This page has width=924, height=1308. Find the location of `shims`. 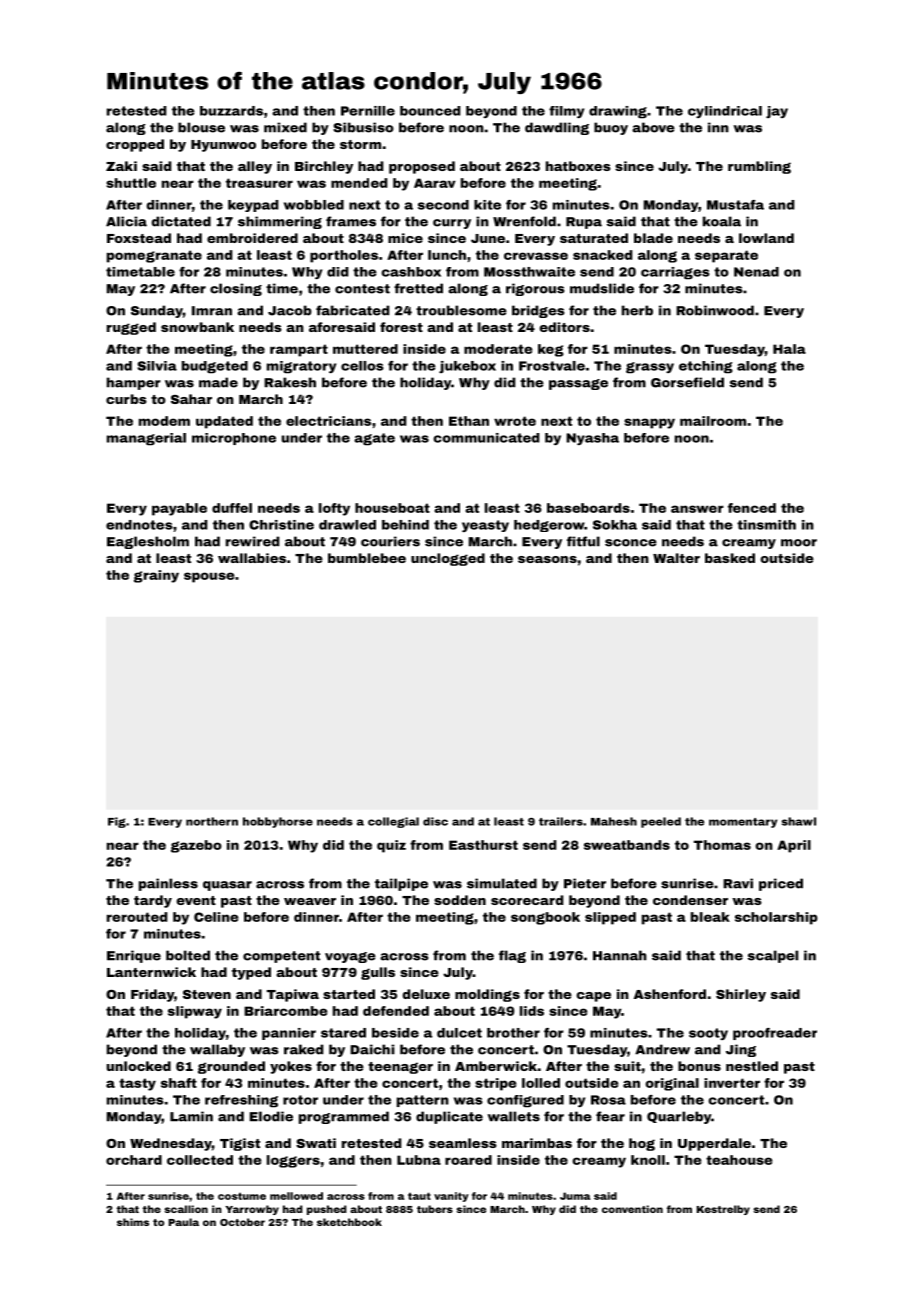

shims is located at coordinates (133, 1222).
